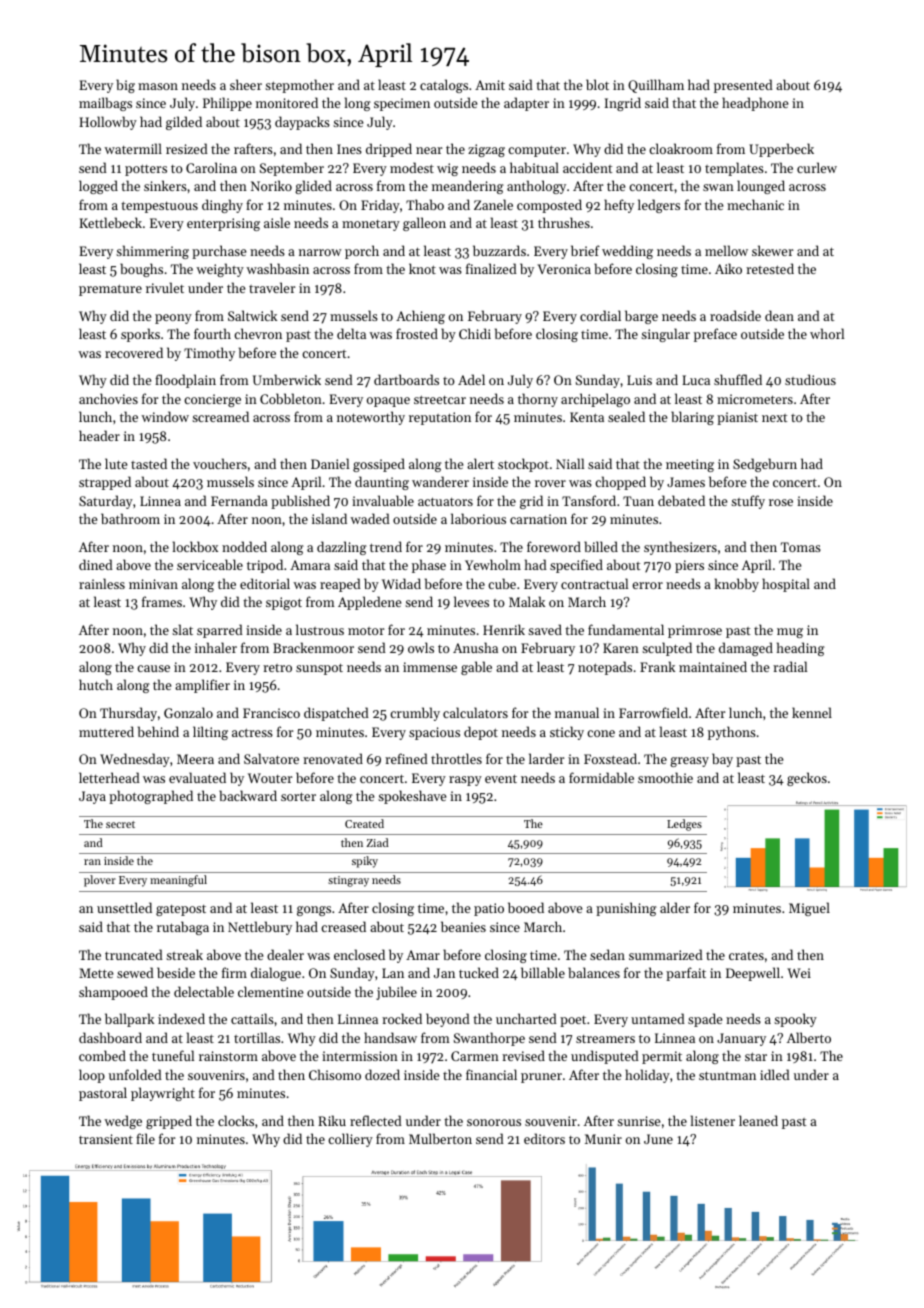  I want to click on permit, so click(662, 1057).
